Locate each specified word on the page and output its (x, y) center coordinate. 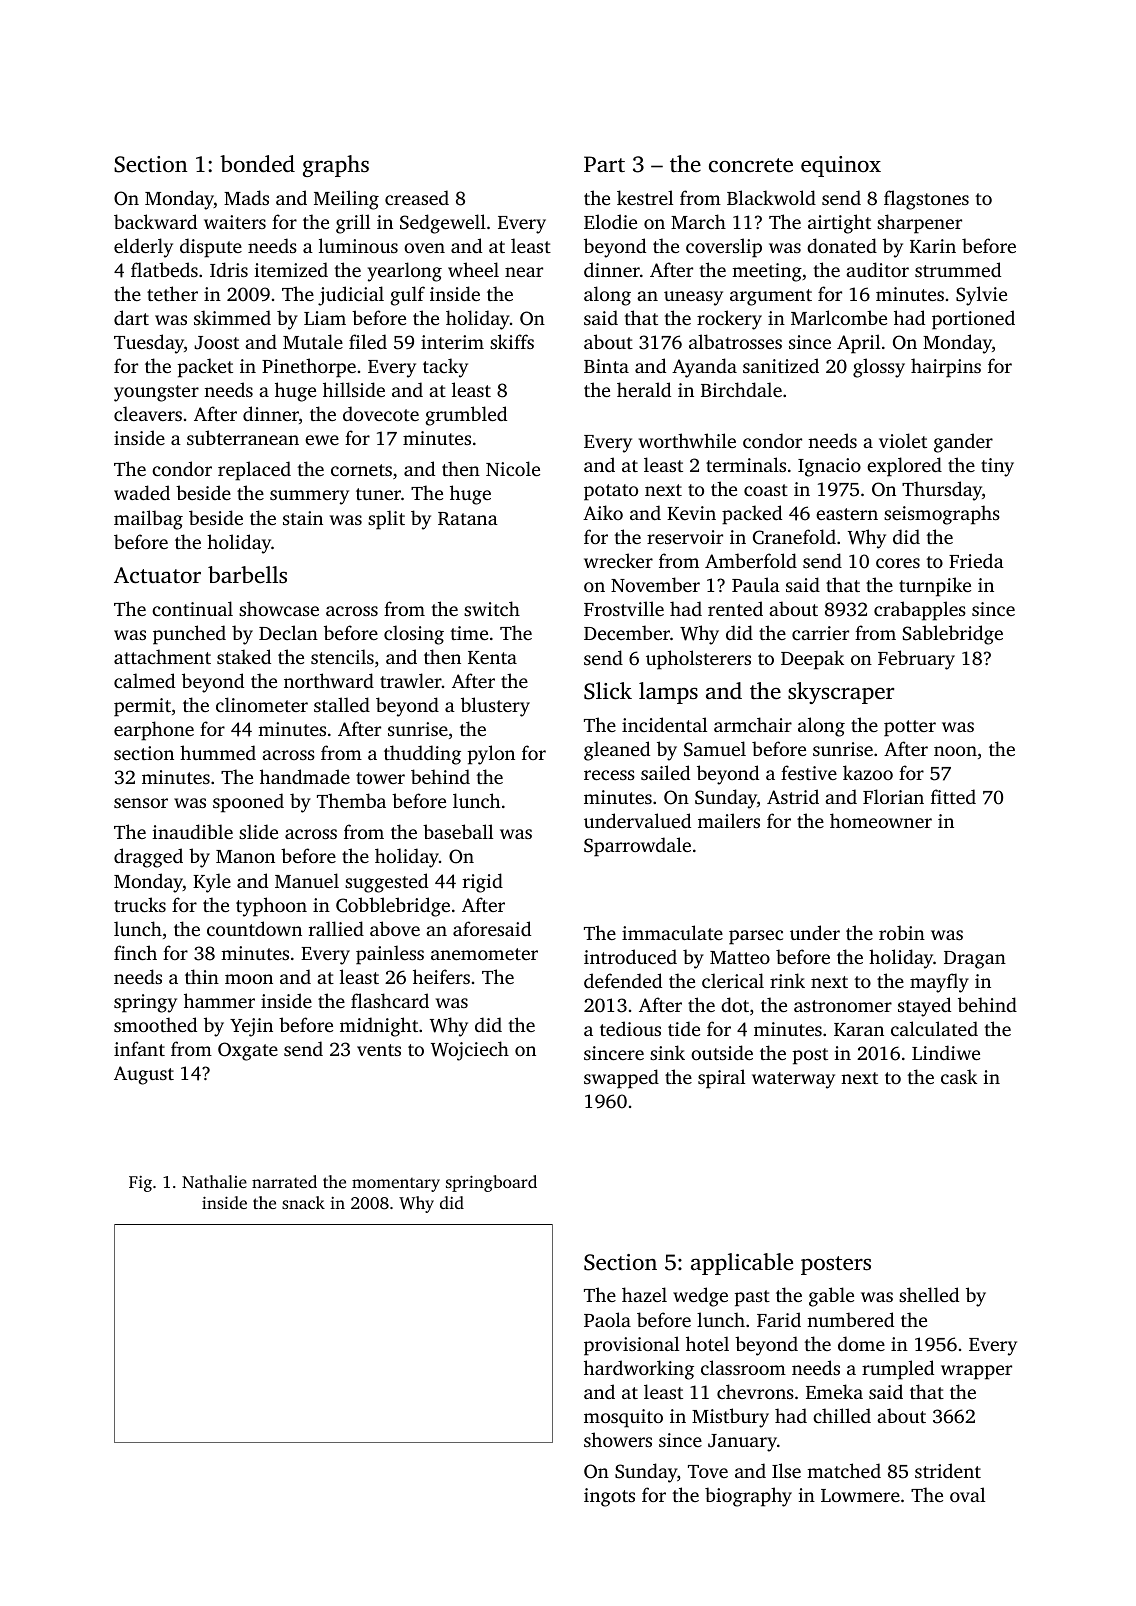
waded (142, 492)
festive (809, 772)
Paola (607, 1319)
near (524, 272)
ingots (609, 1497)
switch (492, 608)
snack (303, 1202)
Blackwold (771, 197)
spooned (248, 803)
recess (609, 775)
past (752, 1298)
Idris (229, 269)
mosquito (623, 1418)
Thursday (942, 491)
